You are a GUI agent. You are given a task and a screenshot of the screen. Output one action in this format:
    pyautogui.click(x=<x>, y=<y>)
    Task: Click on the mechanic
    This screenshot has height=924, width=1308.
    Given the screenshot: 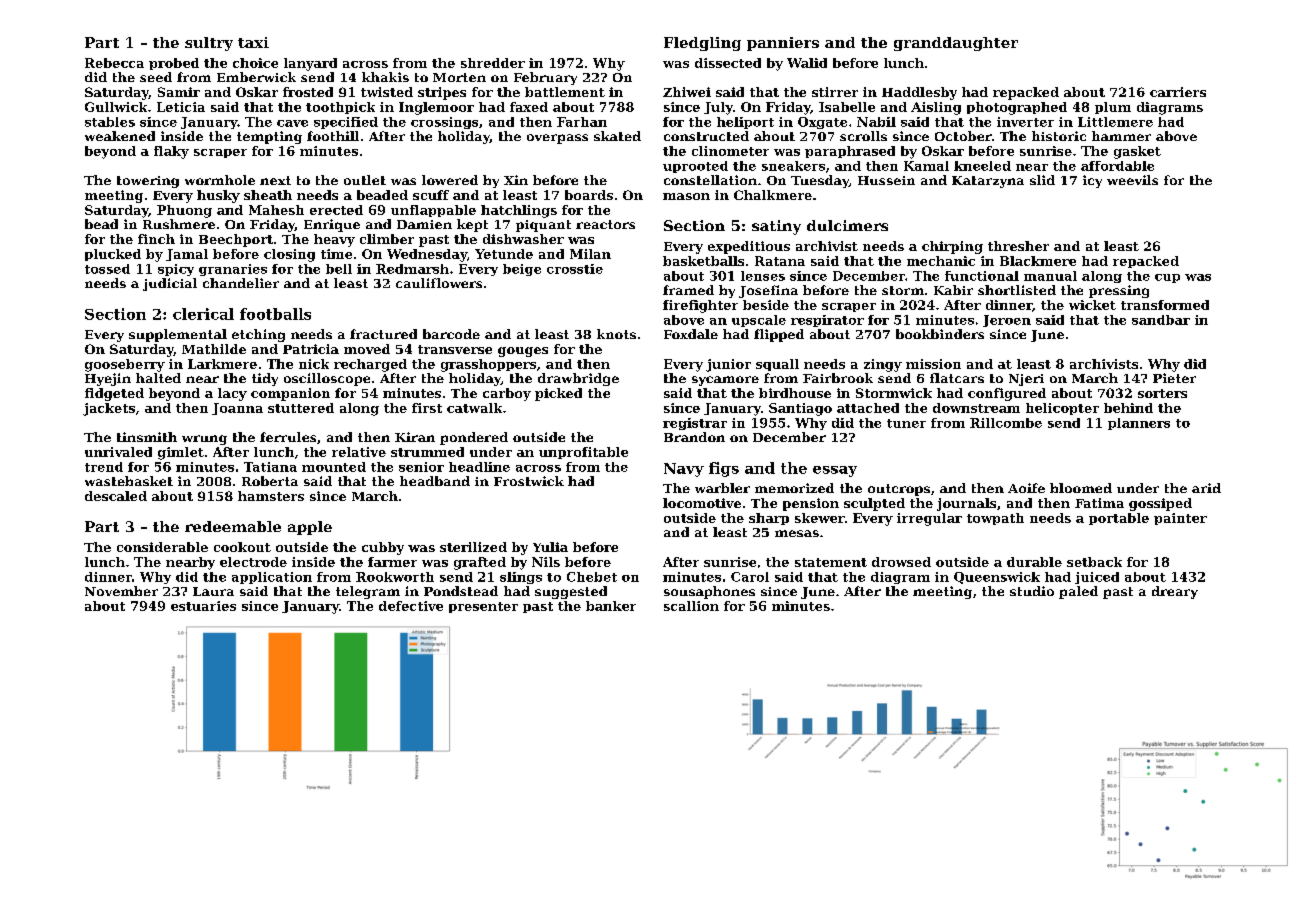 What is the action you would take?
    pyautogui.click(x=941, y=261)
